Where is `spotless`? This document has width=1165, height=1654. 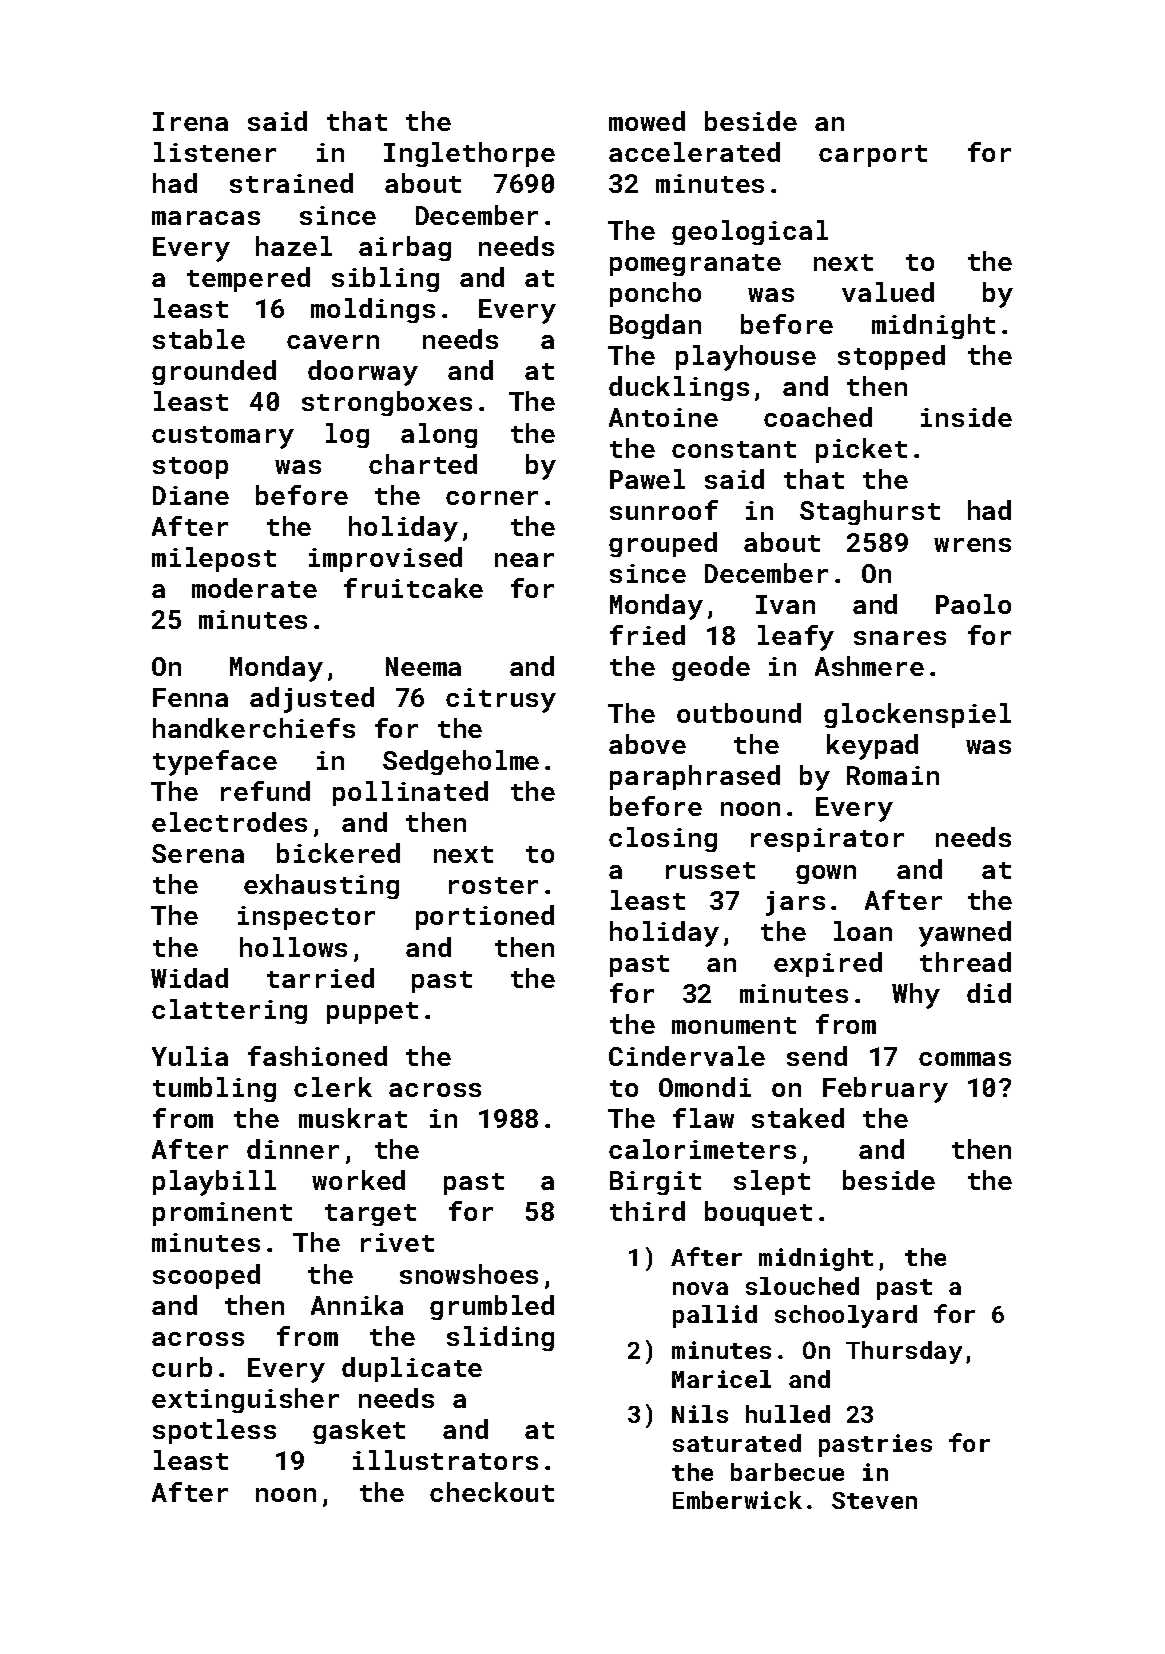
spotless is located at coordinates (214, 1431).
